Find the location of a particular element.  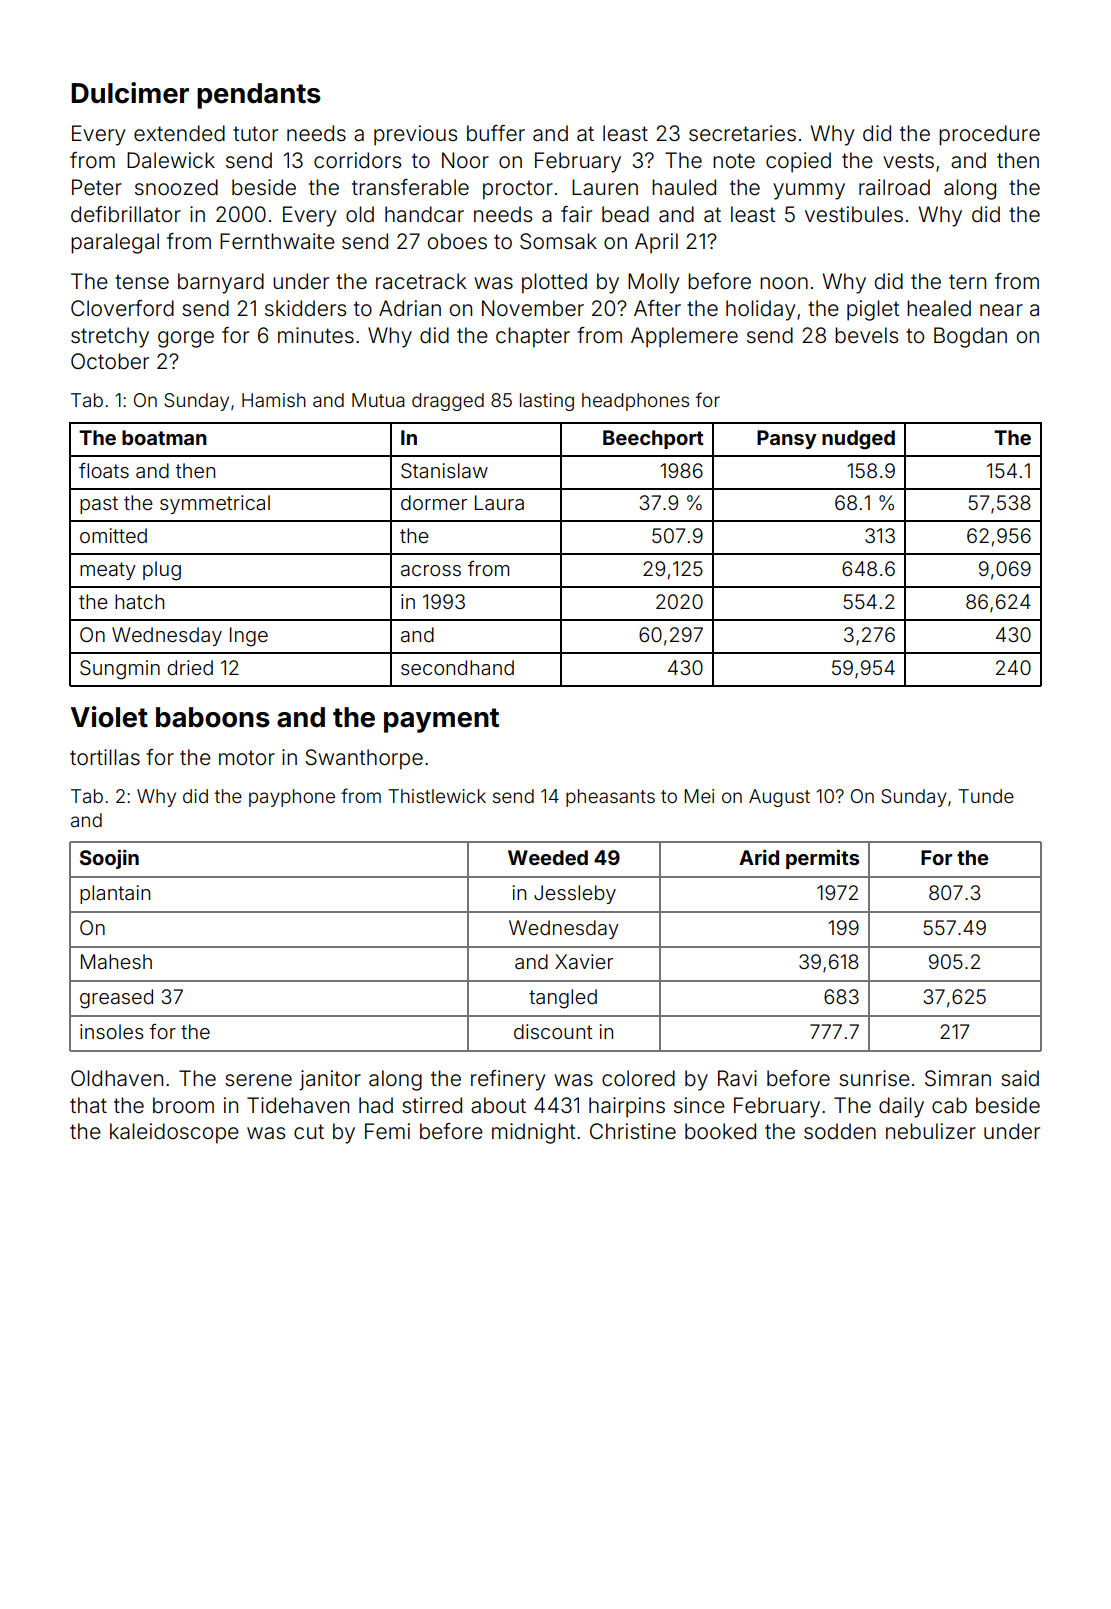

August is located at coordinates (779, 798).
